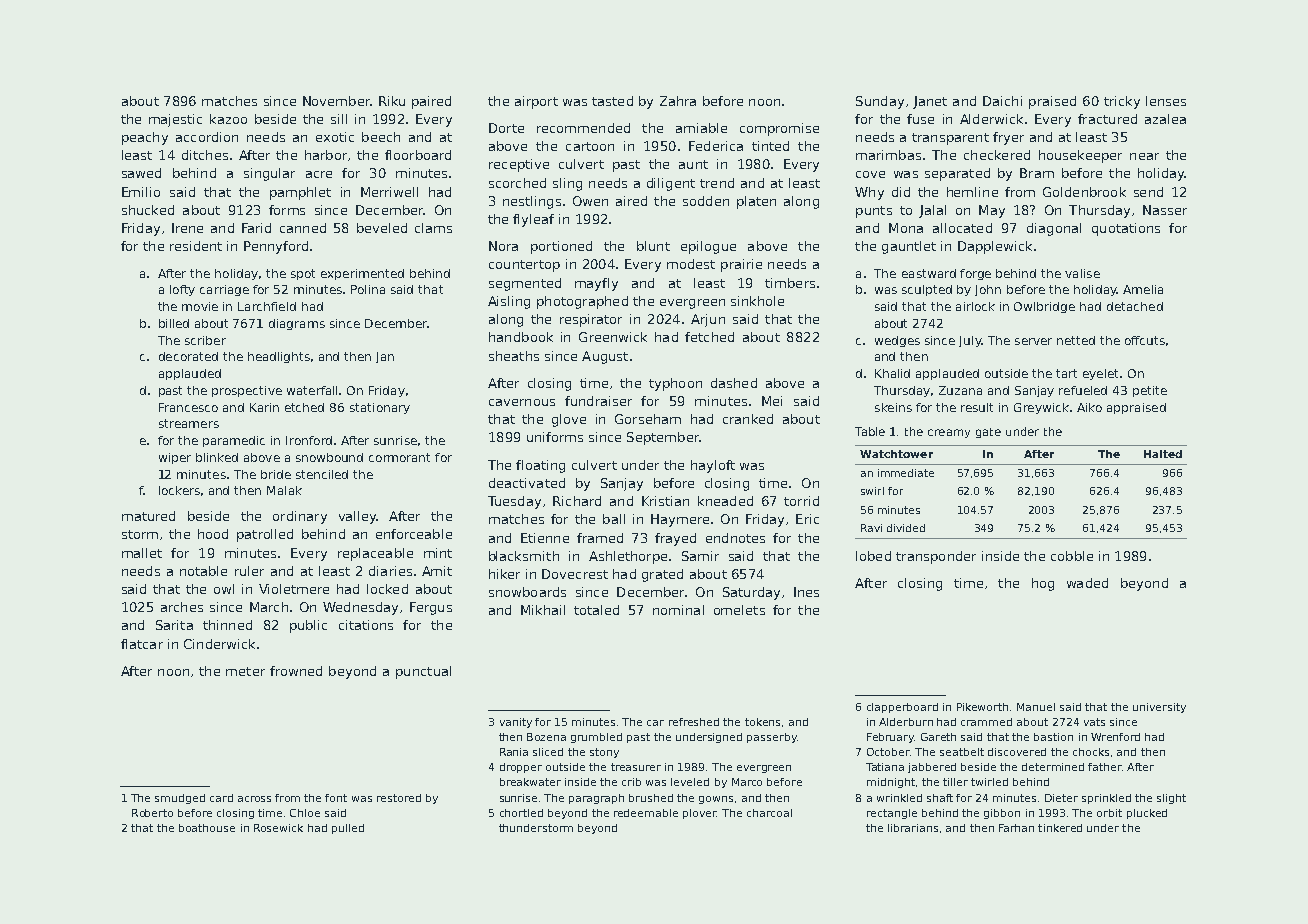 Image resolution: width=1308 pixels, height=924 pixels. Describe the element at coordinates (880, 102) in the page. I see `Sunday` at that location.
